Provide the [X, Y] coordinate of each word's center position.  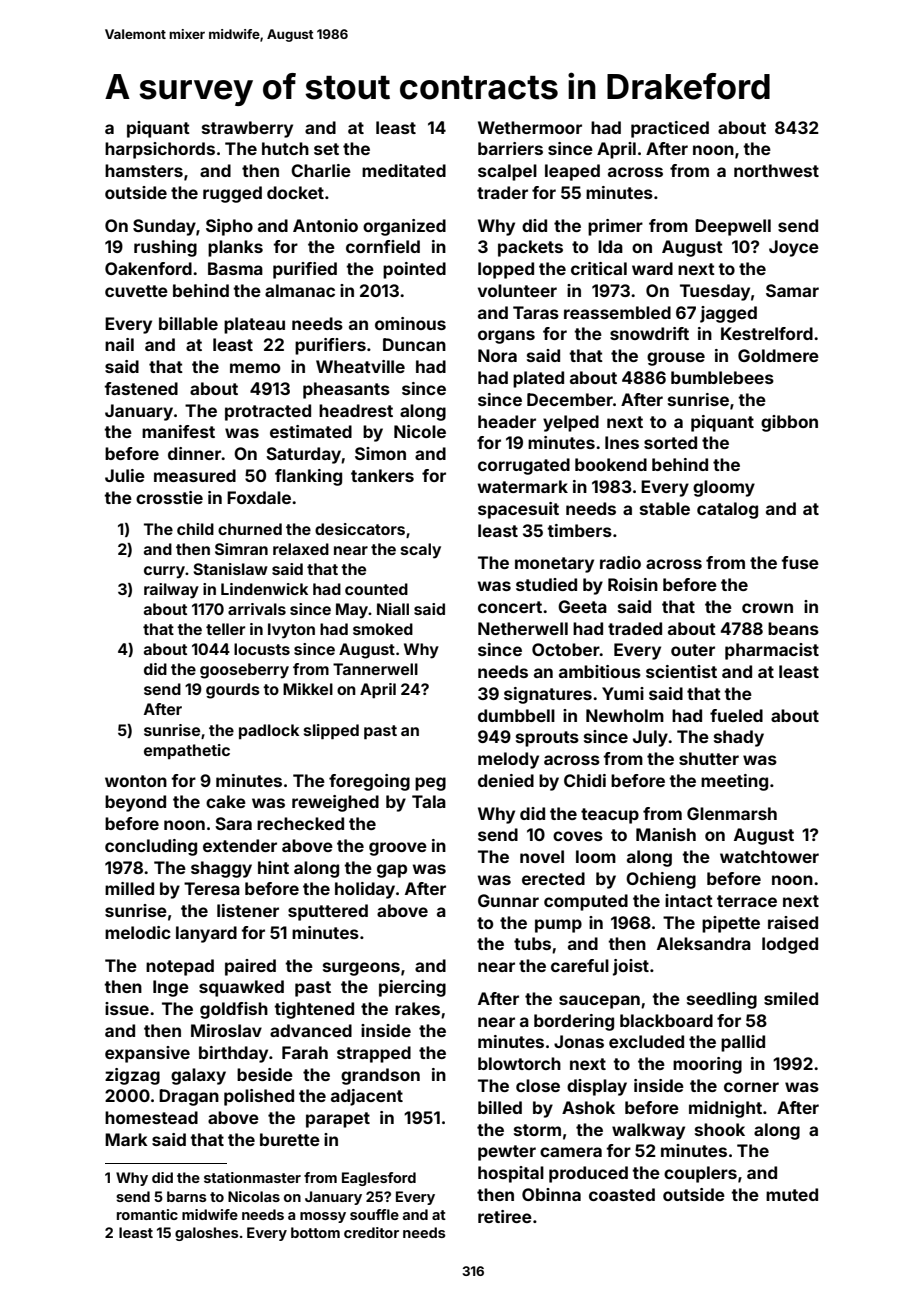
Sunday [164, 227]
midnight [725, 1109]
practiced [670, 129]
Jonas [579, 1041]
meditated [404, 170]
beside [265, 1074]
